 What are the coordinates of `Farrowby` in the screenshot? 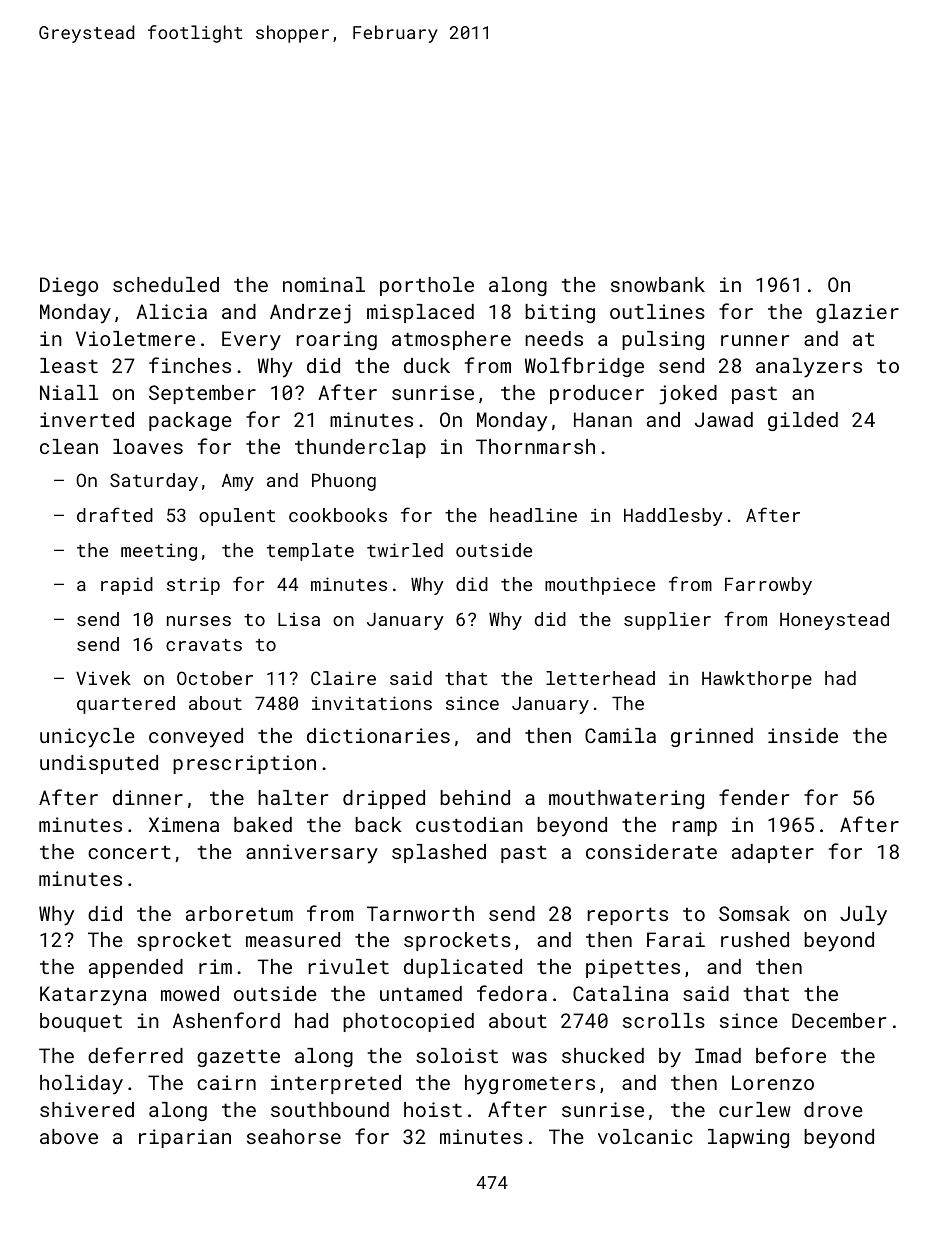 It's located at (768, 586).
